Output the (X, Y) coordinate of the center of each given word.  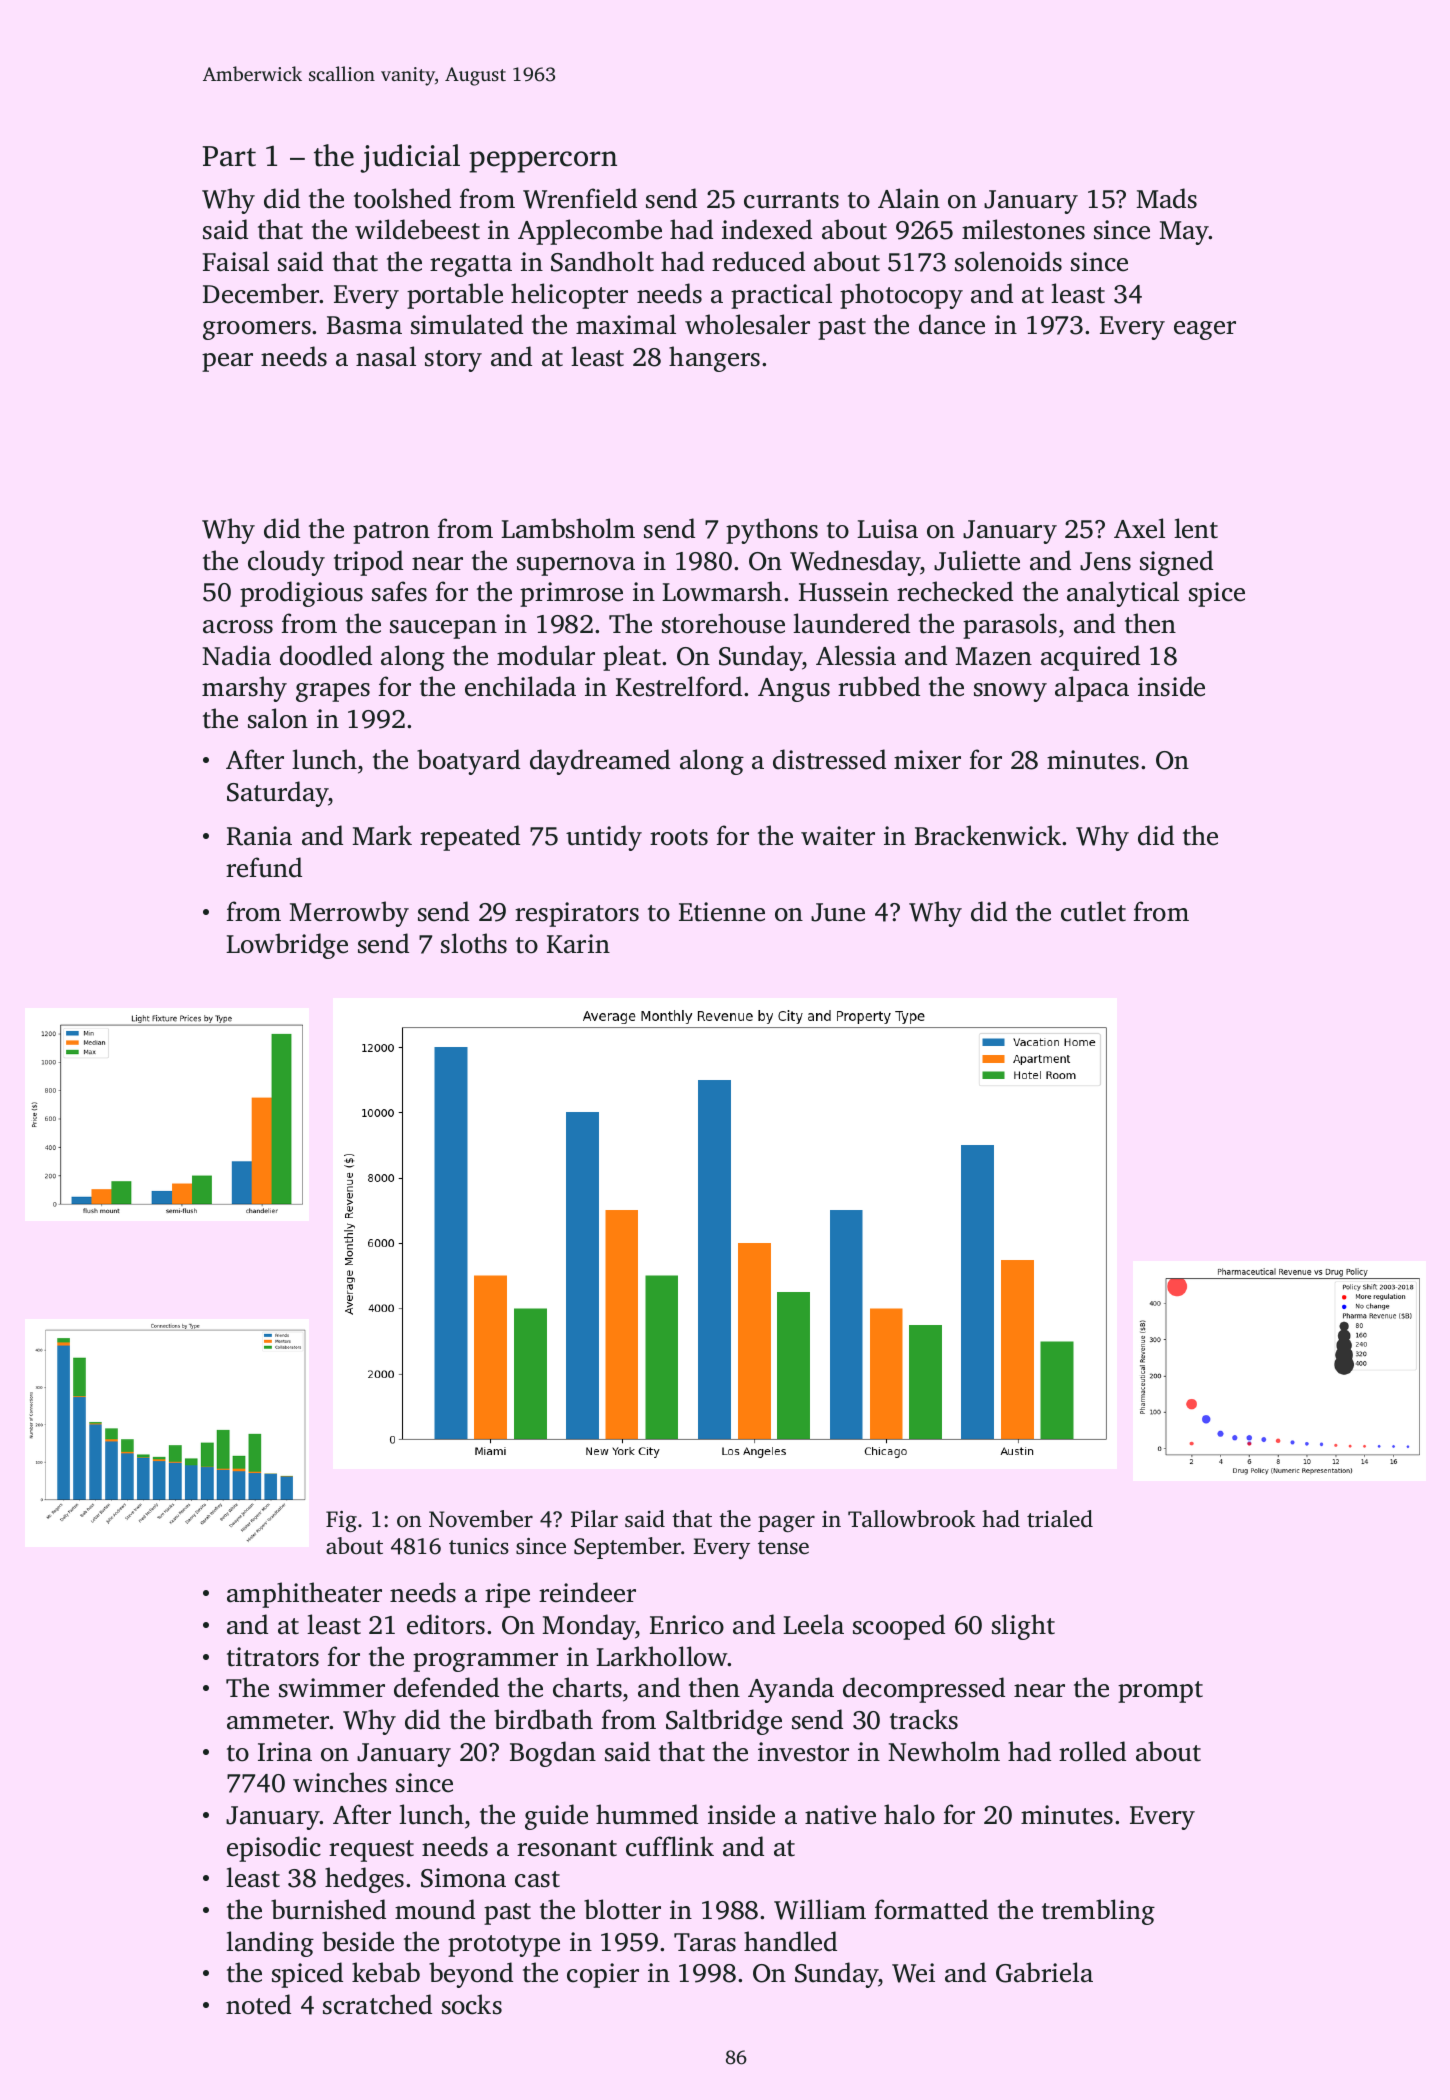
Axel (1139, 528)
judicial (410, 158)
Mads (1167, 198)
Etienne (722, 912)
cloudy (286, 563)
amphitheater (304, 1595)
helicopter (569, 296)
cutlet (1093, 911)
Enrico (687, 1625)
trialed (1060, 1519)
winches (340, 1782)
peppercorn (543, 162)
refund (264, 867)
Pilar (594, 1518)
